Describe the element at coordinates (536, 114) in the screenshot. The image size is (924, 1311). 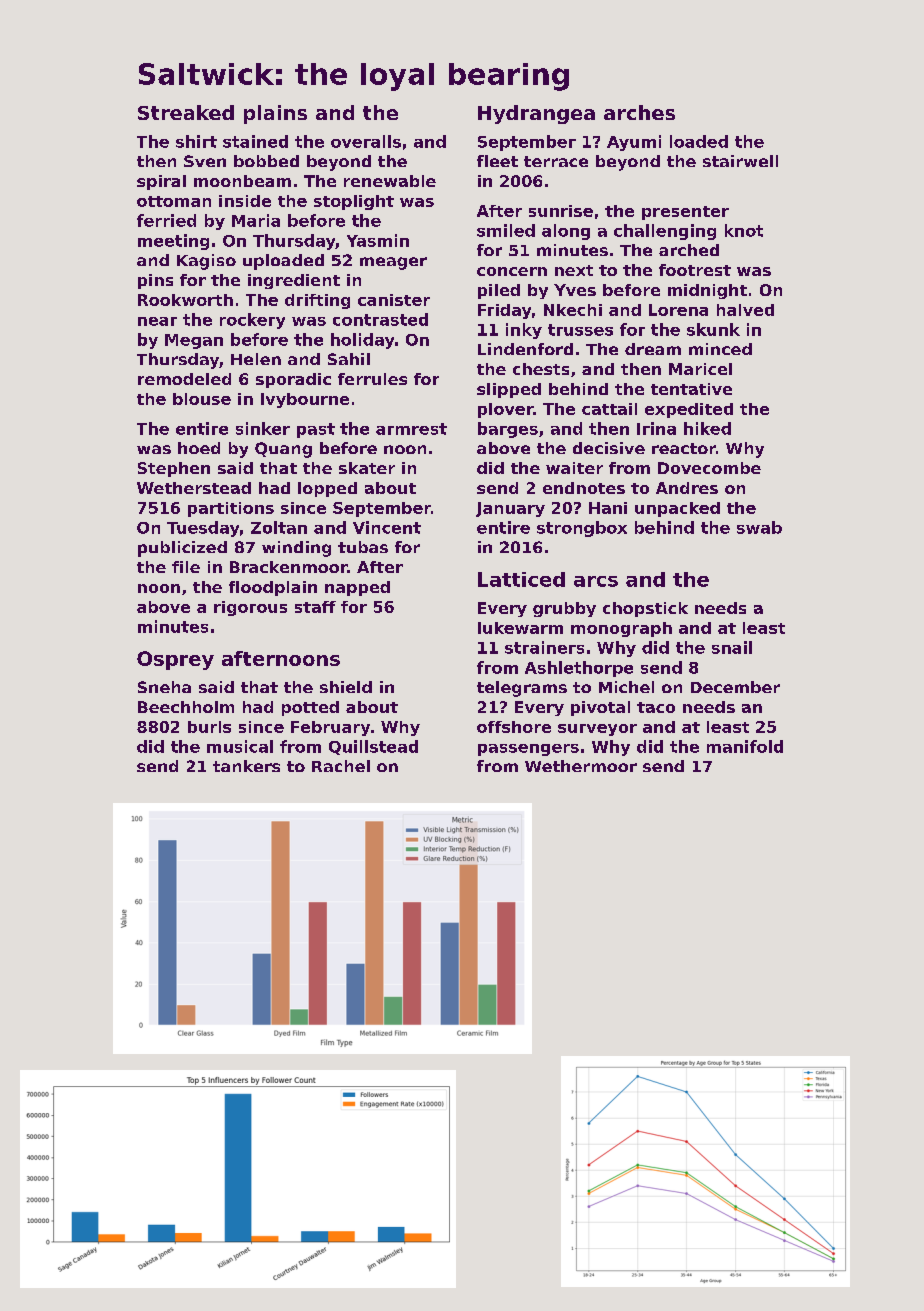
I see `Hydrangea` at that location.
